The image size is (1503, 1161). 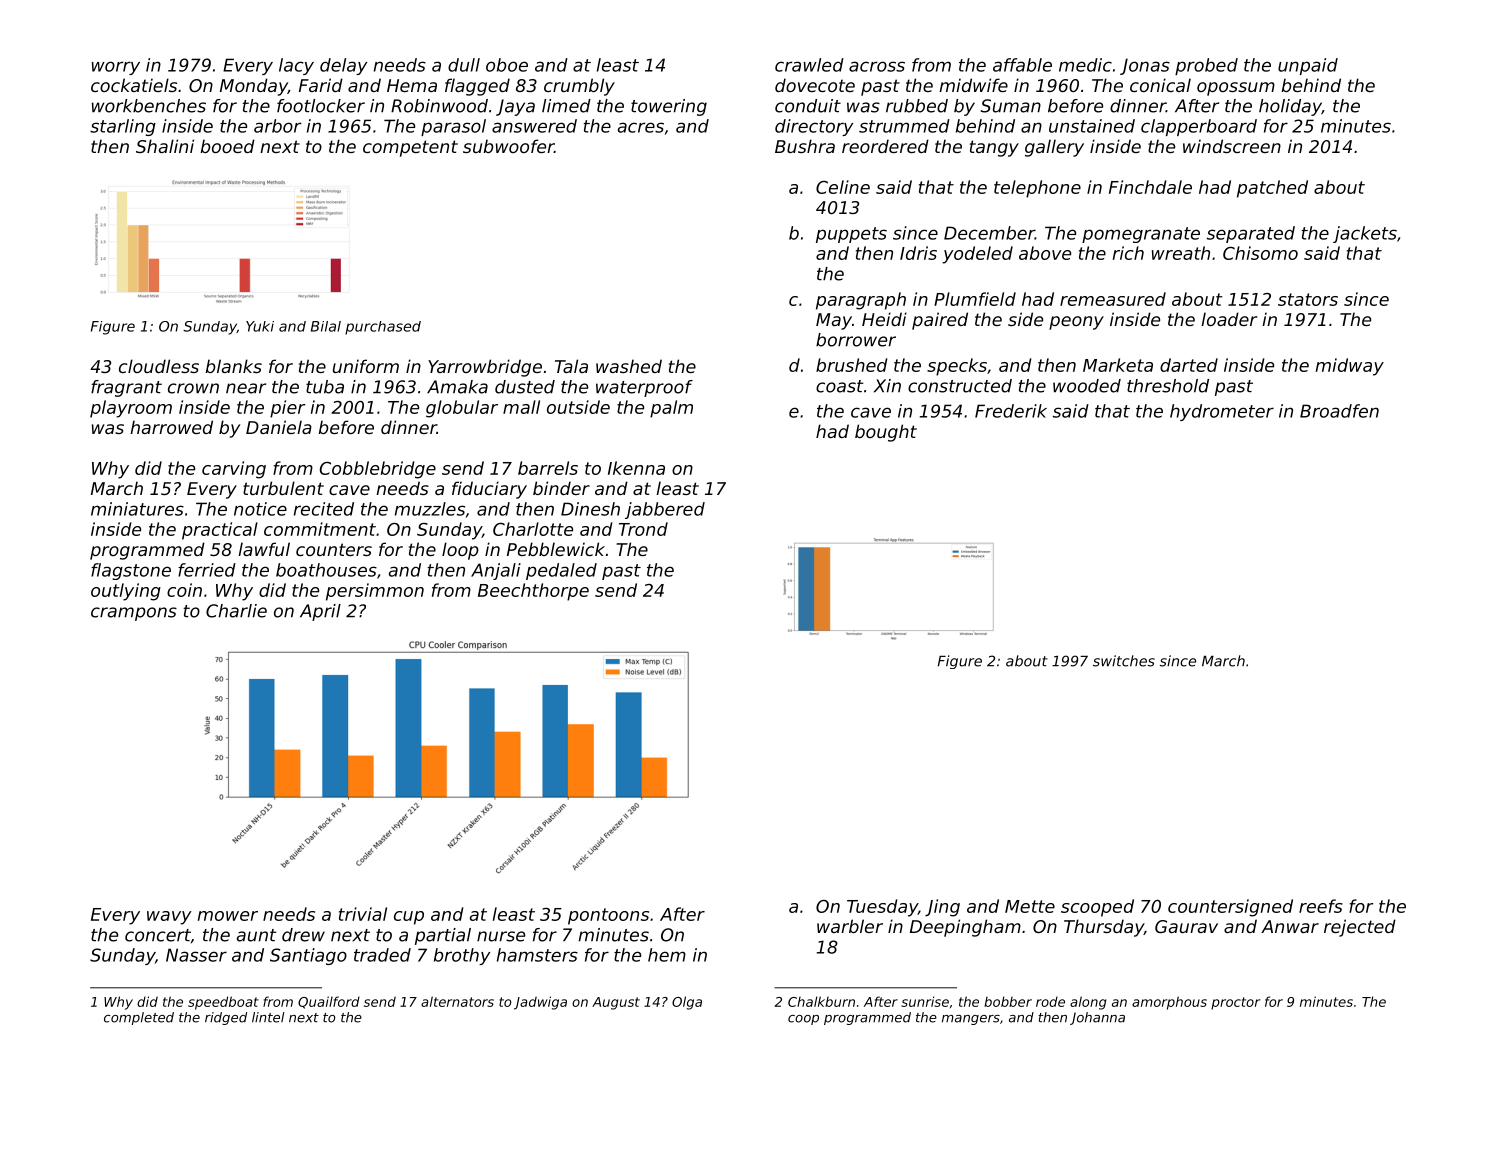 I want to click on windscreen, so click(x=1232, y=146).
